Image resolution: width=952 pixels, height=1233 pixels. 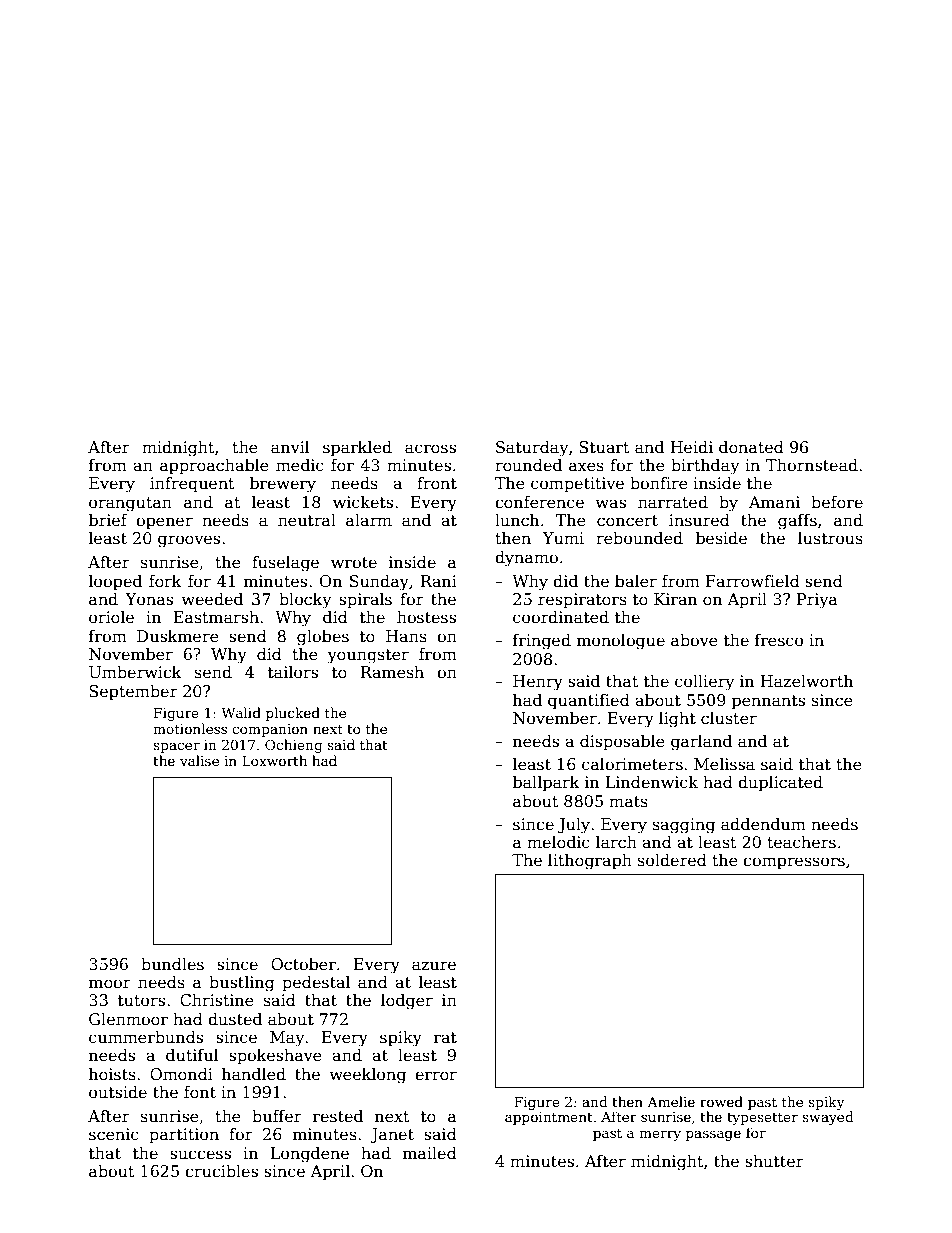 I want to click on duplicated, so click(x=780, y=783).
